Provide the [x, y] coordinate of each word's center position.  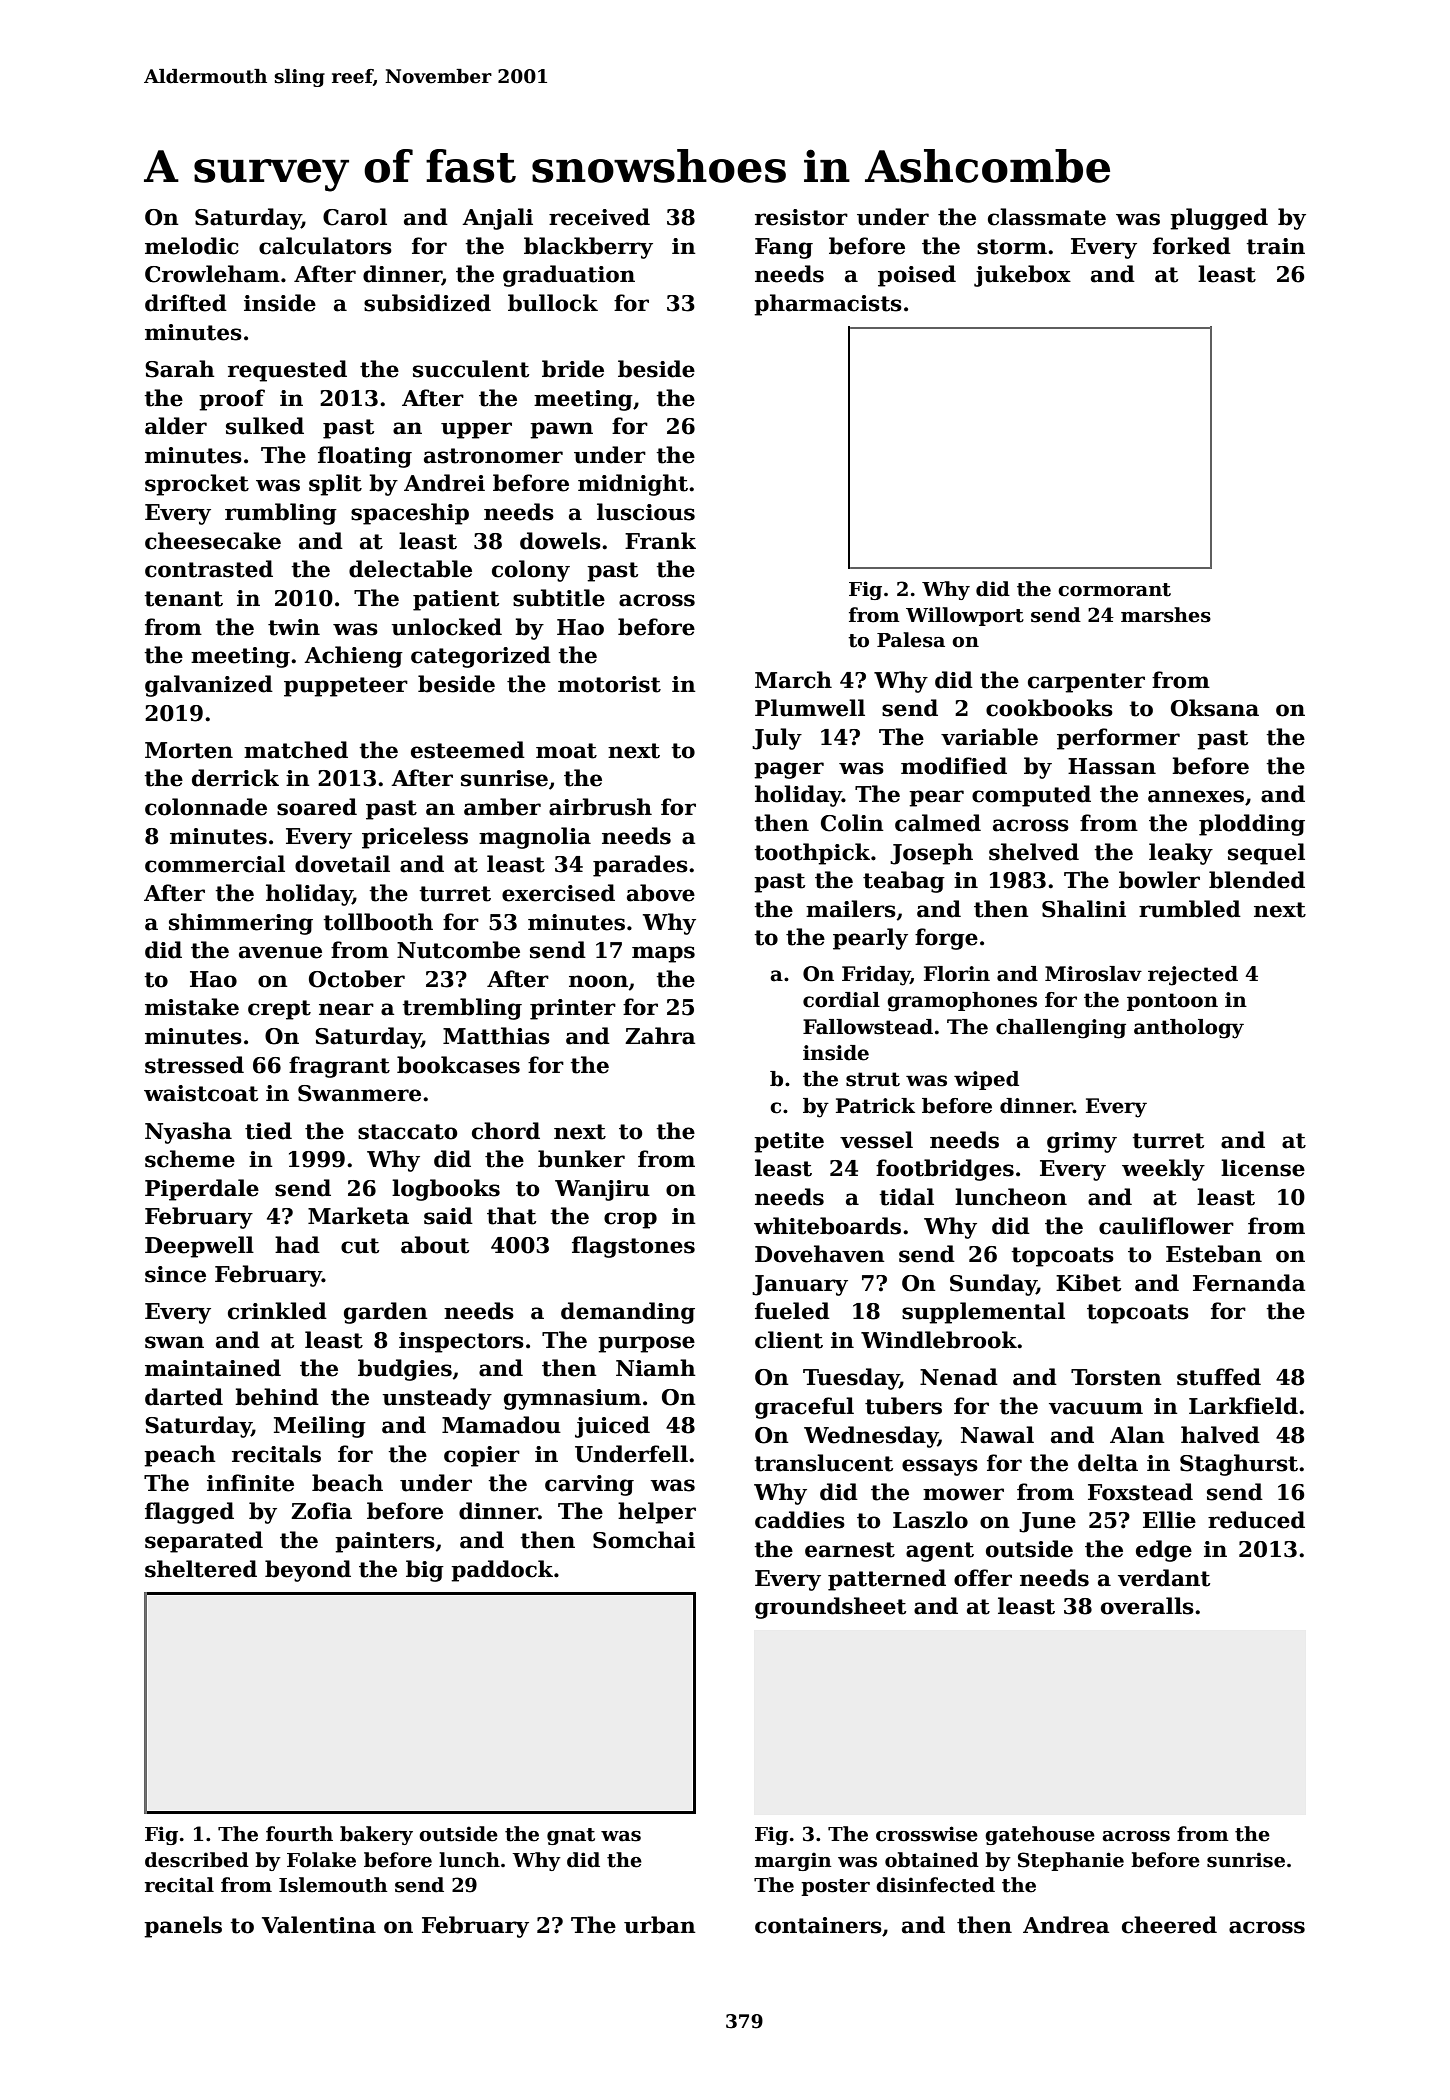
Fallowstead [868, 1027]
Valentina [319, 1925]
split [335, 485]
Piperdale [202, 1190]
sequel [1266, 854]
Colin [852, 823]
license [1263, 1168]
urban [660, 1925]
